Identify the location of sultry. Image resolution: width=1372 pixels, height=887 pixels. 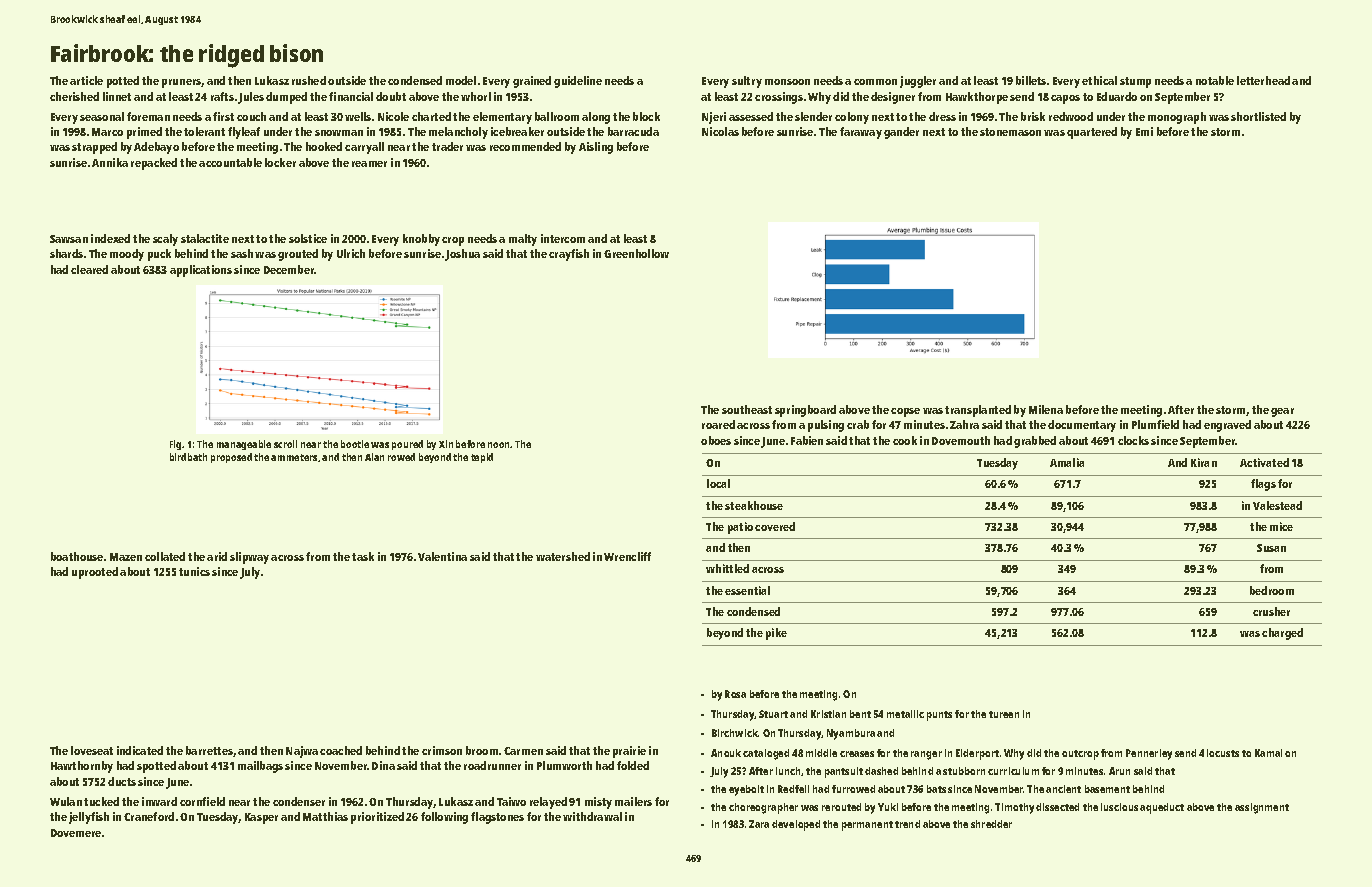
(747, 82).
